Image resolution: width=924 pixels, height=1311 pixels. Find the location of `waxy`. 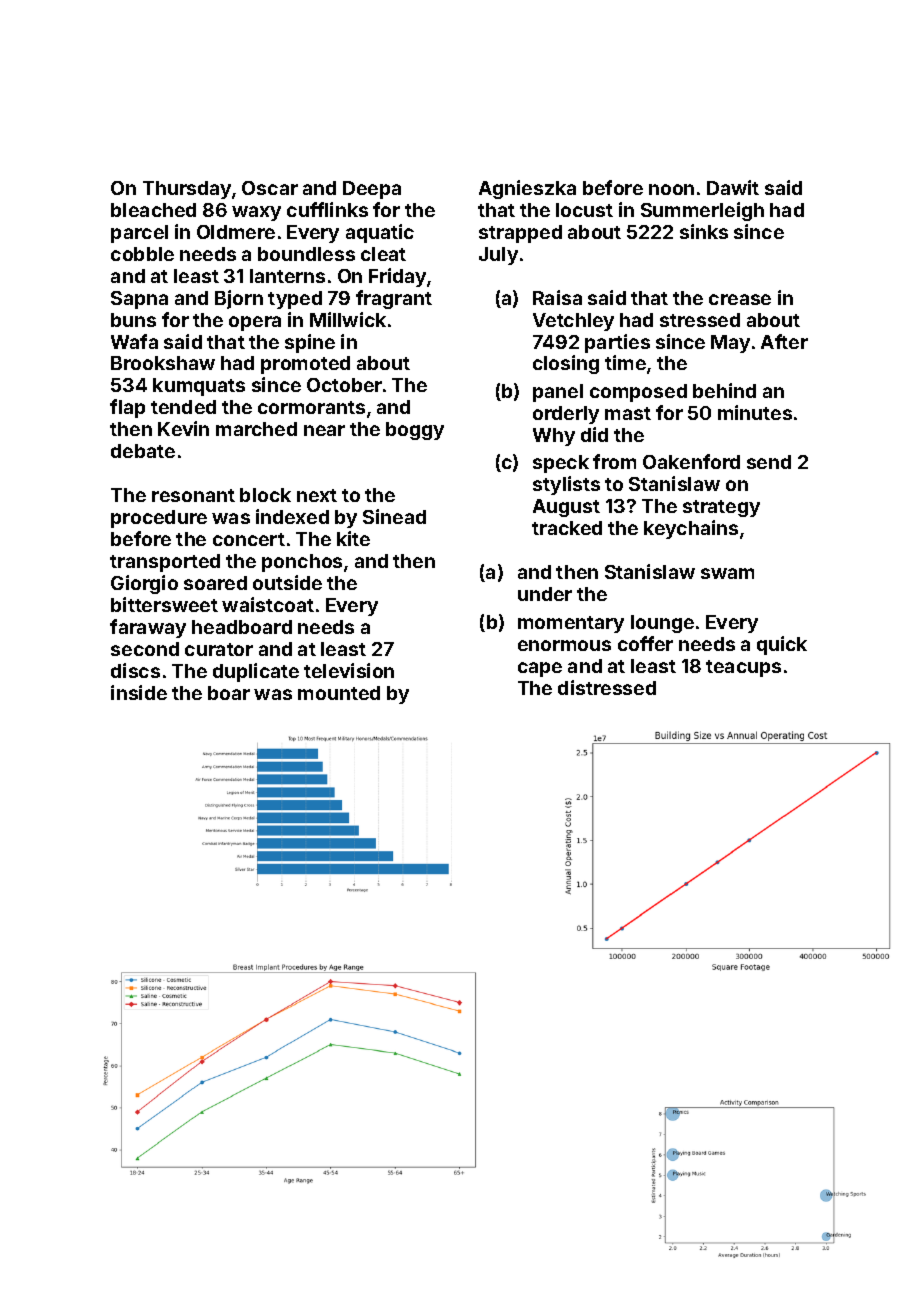

waxy is located at coordinates (256, 213).
